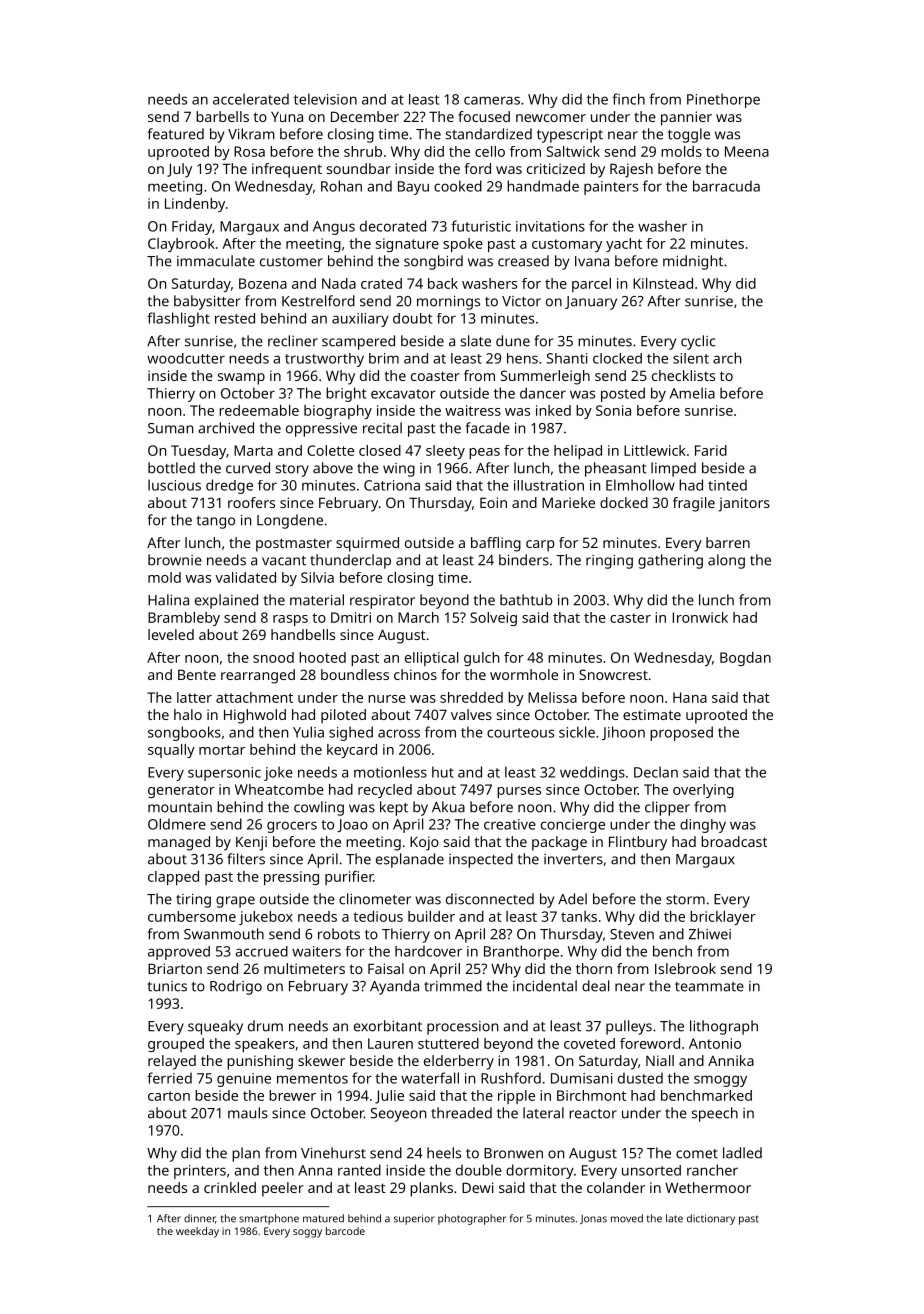 The image size is (924, 1314). I want to click on focused, so click(484, 116).
